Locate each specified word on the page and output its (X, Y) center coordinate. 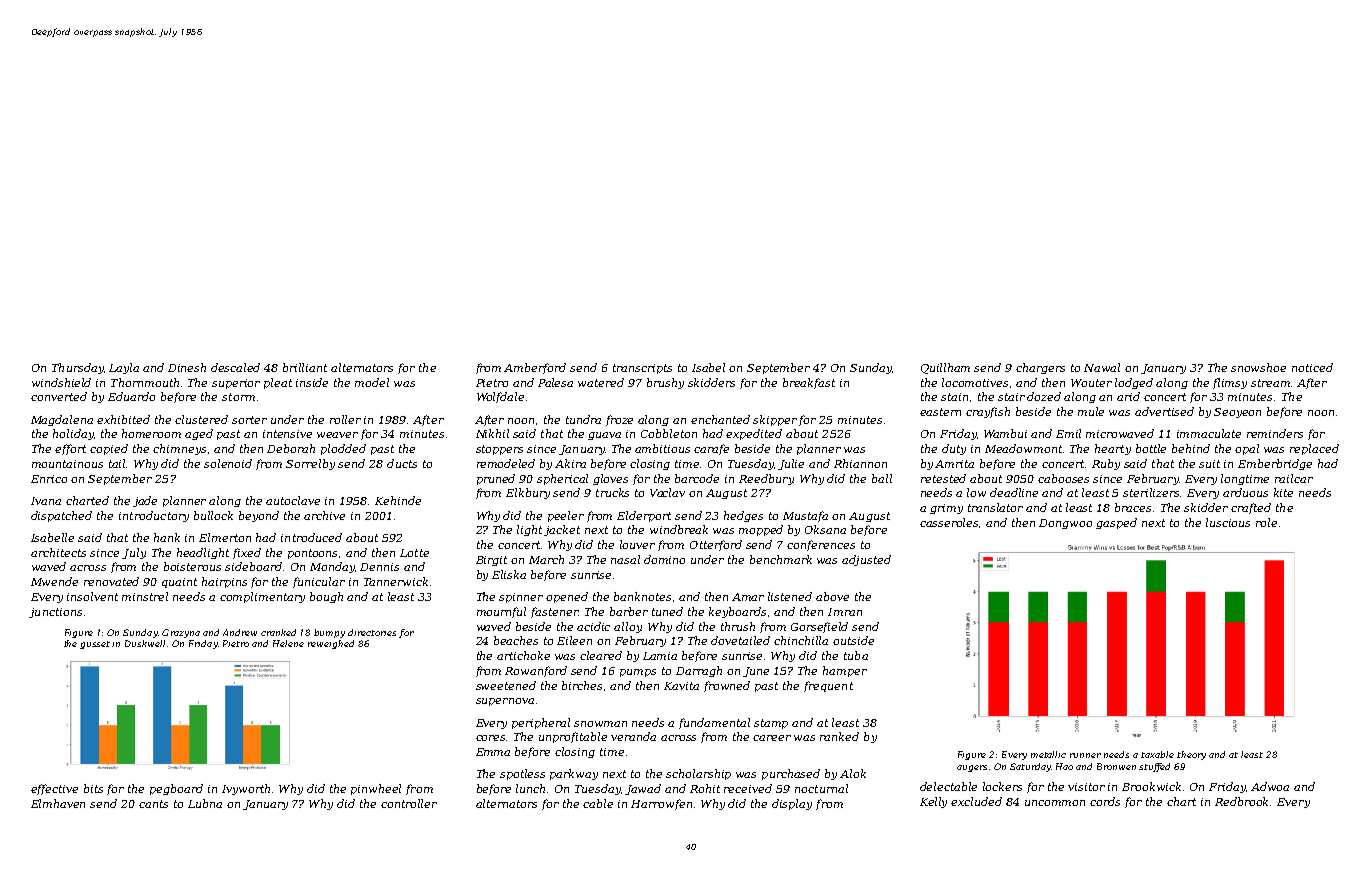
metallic (1048, 754)
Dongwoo (1065, 524)
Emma (493, 752)
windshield (61, 382)
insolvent (92, 596)
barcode (697, 478)
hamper (845, 671)
